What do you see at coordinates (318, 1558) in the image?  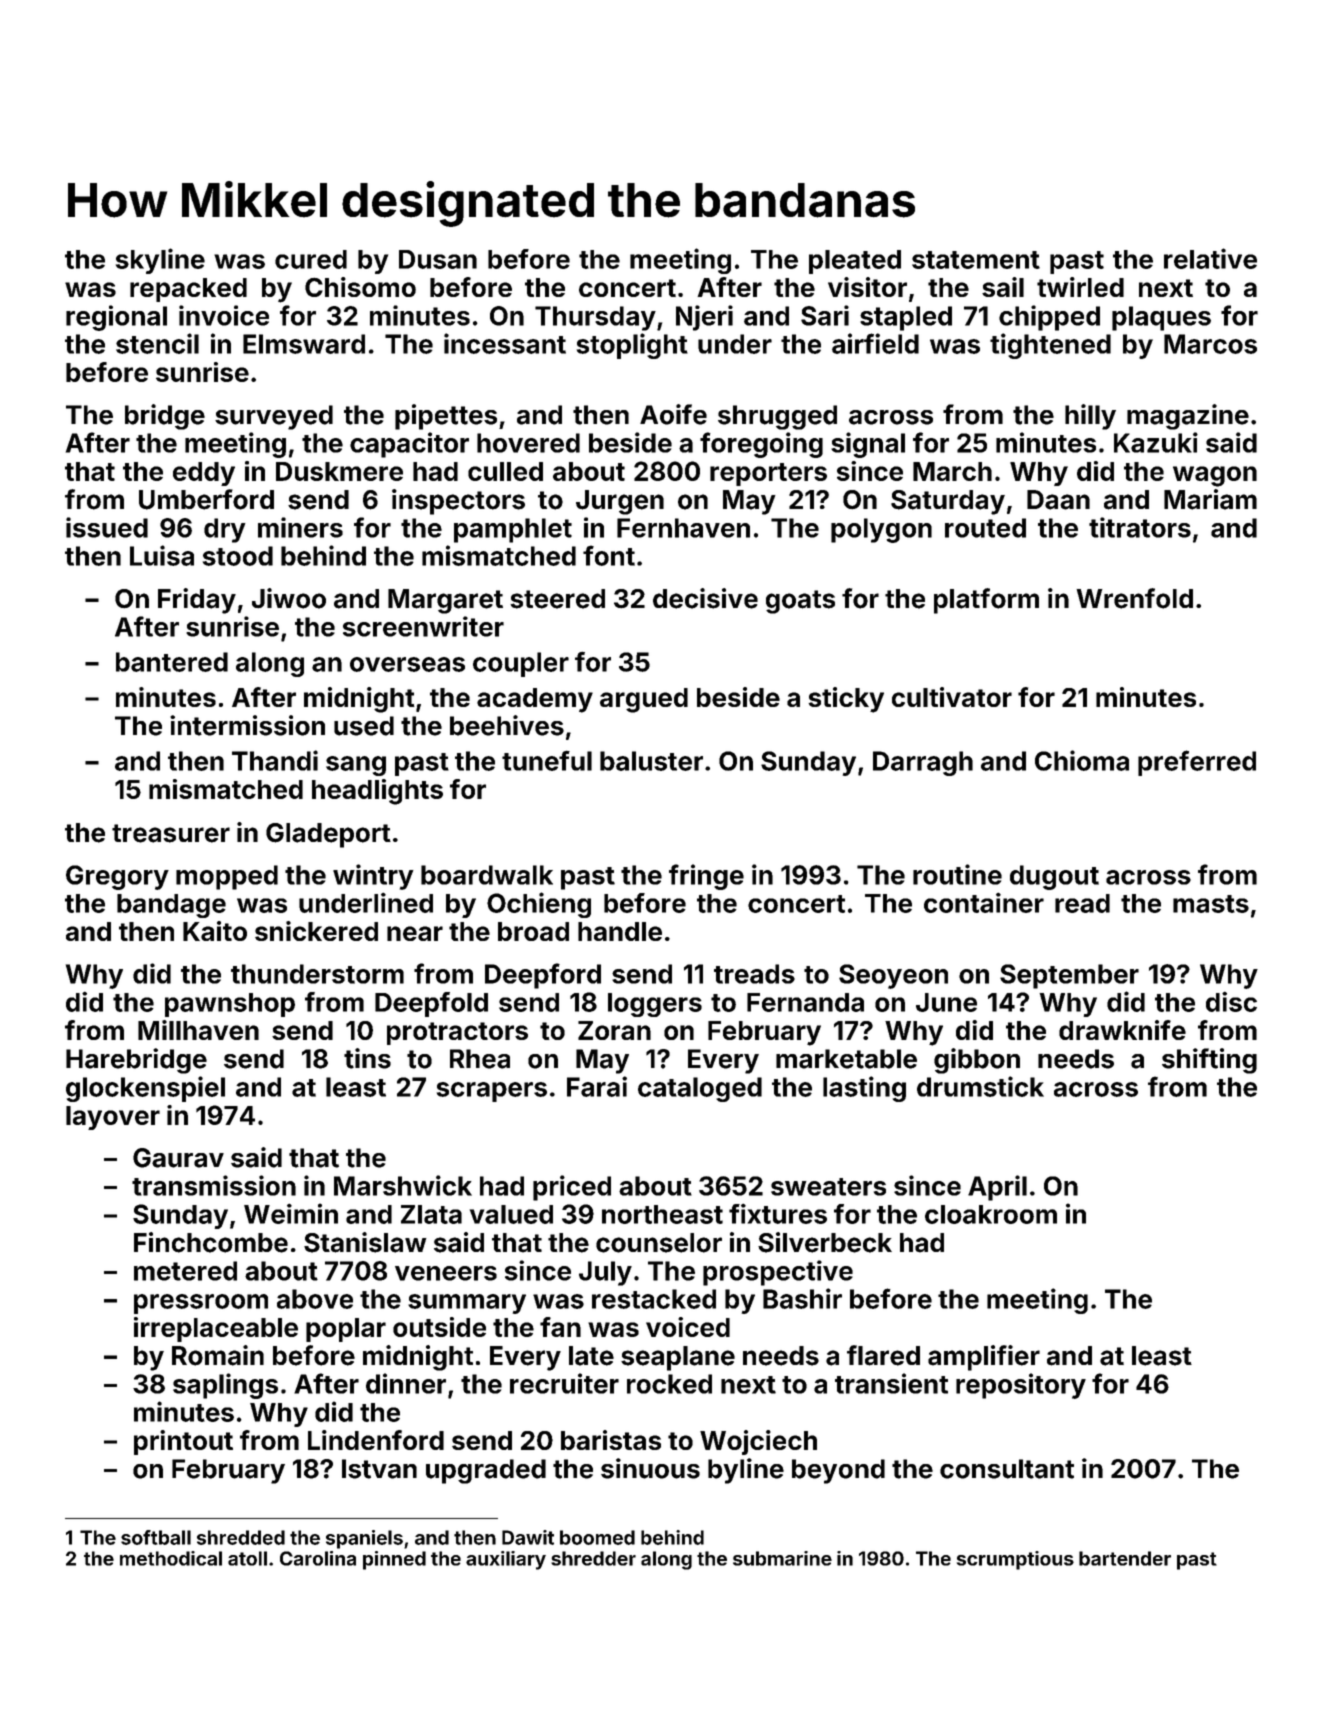 I see `Carolina` at bounding box center [318, 1558].
